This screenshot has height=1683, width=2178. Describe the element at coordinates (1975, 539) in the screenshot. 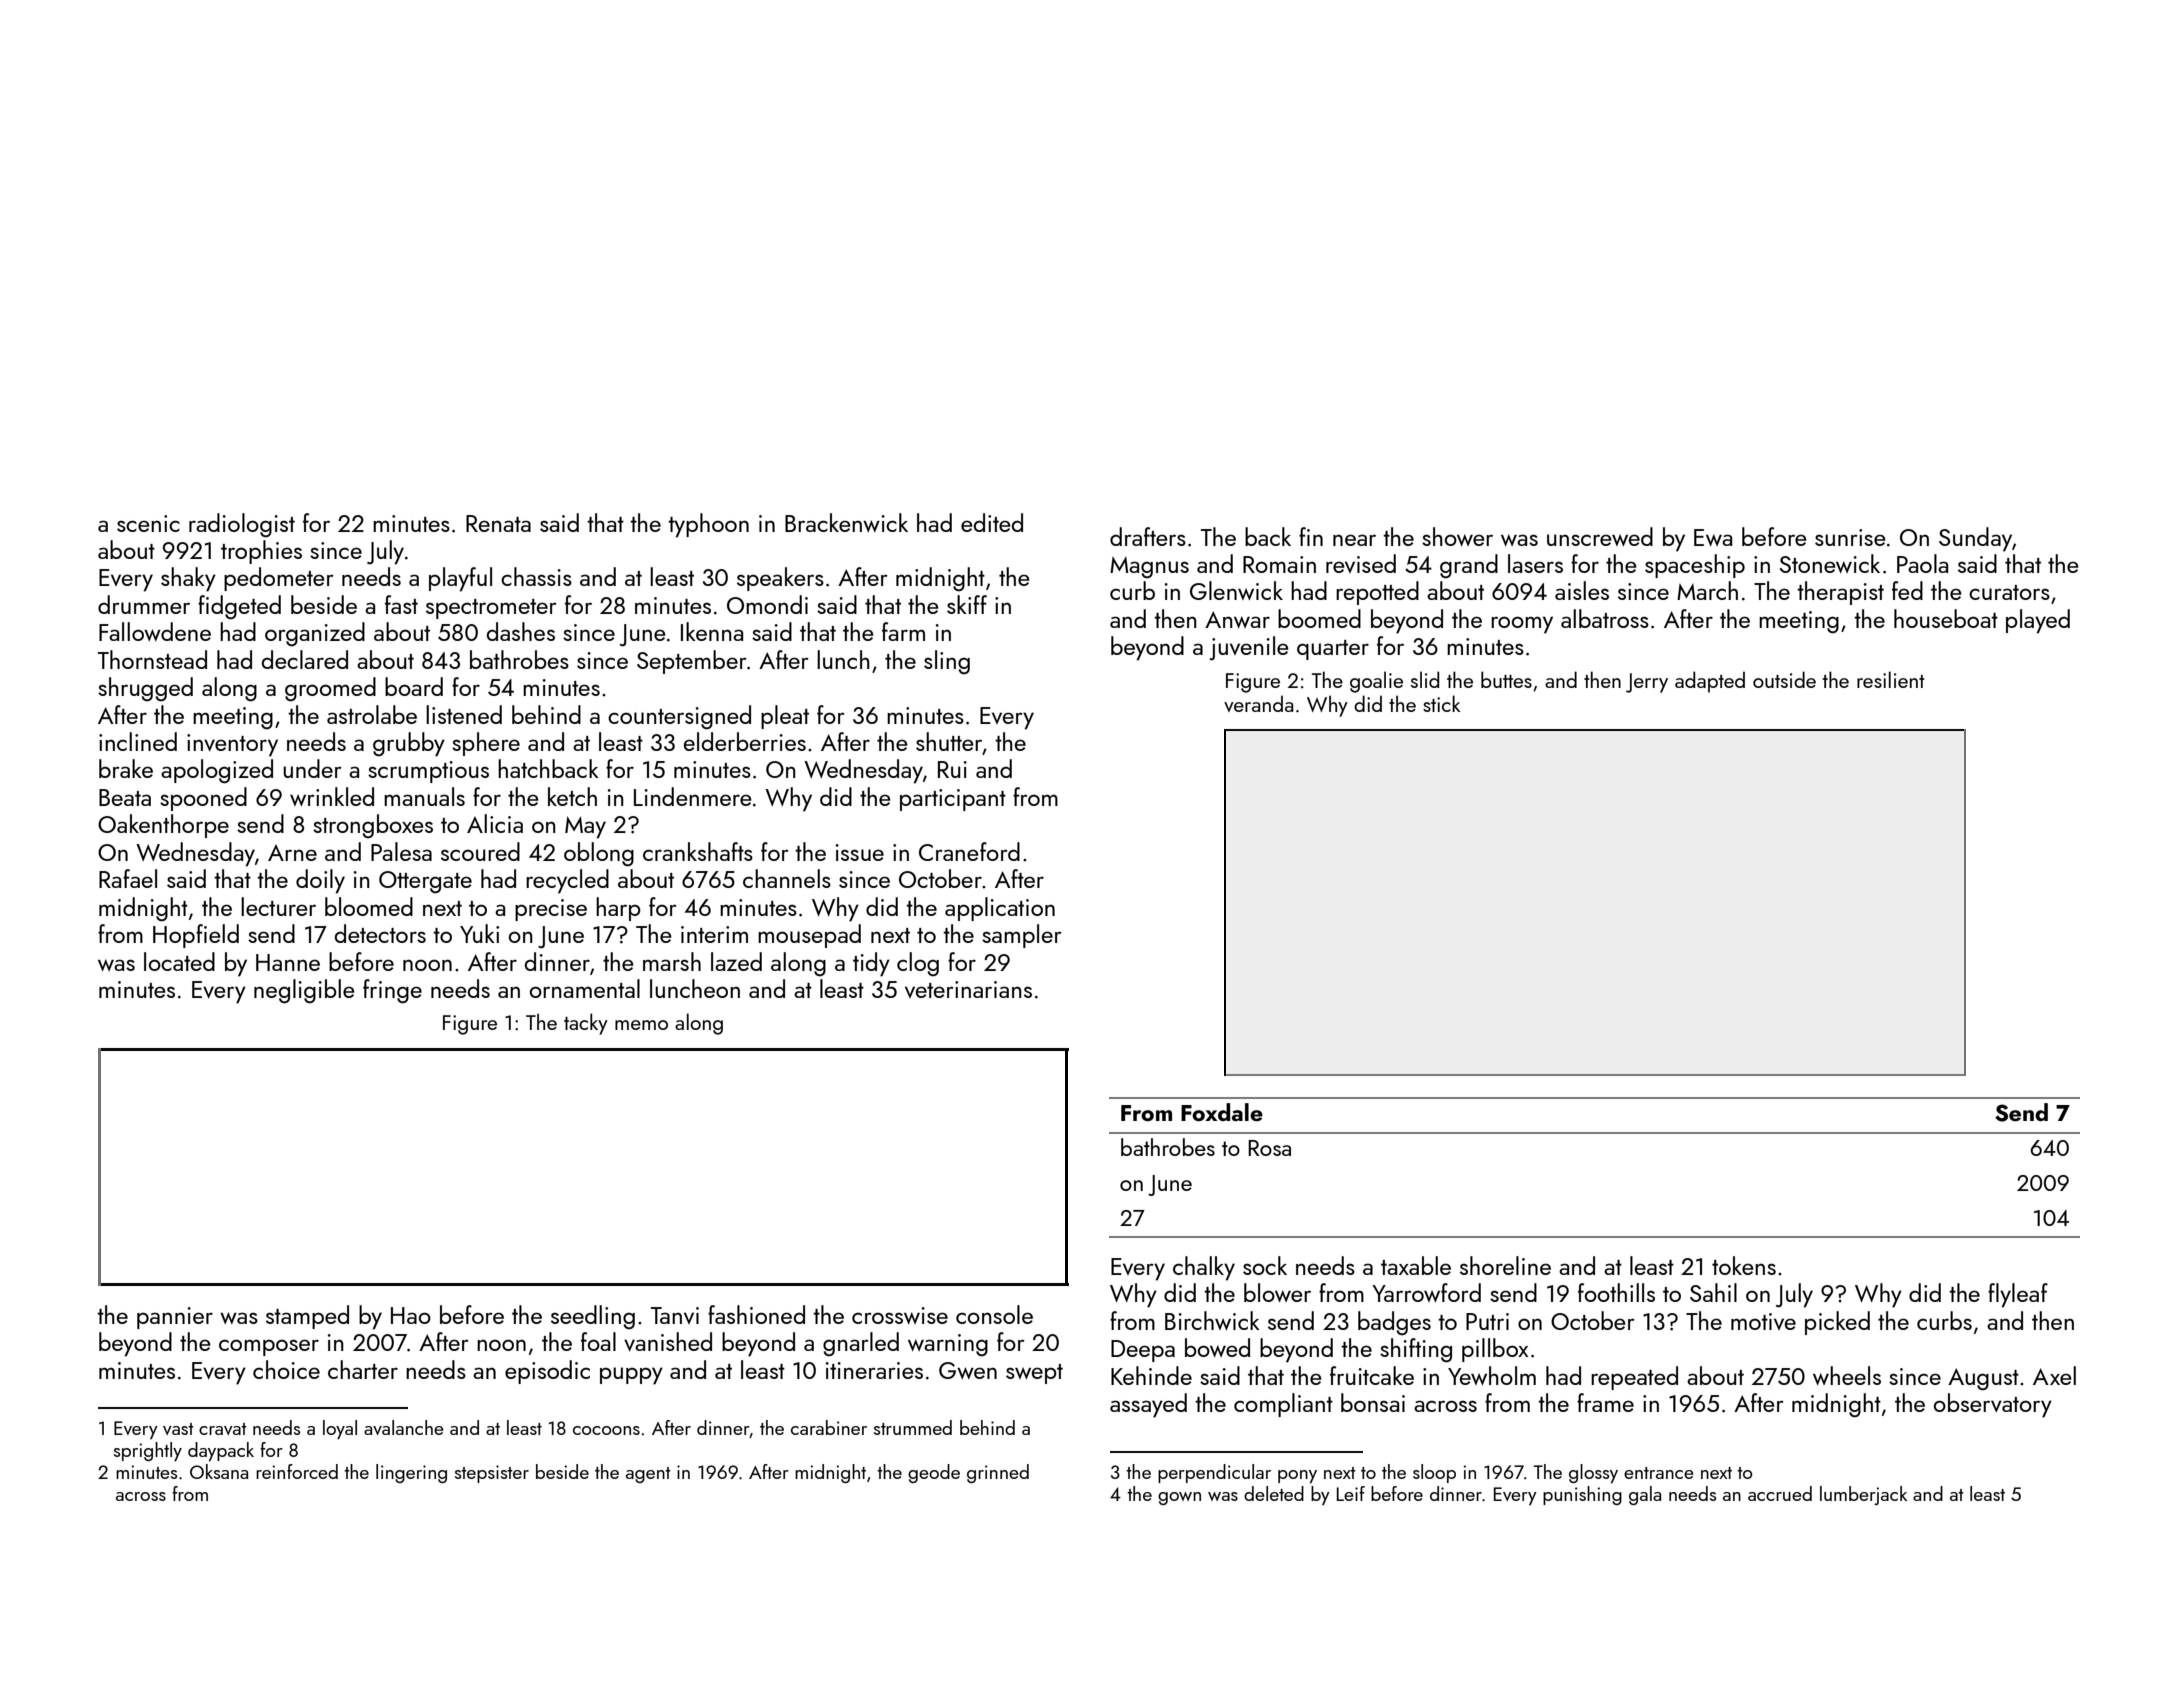

I see `Sunday` at that location.
